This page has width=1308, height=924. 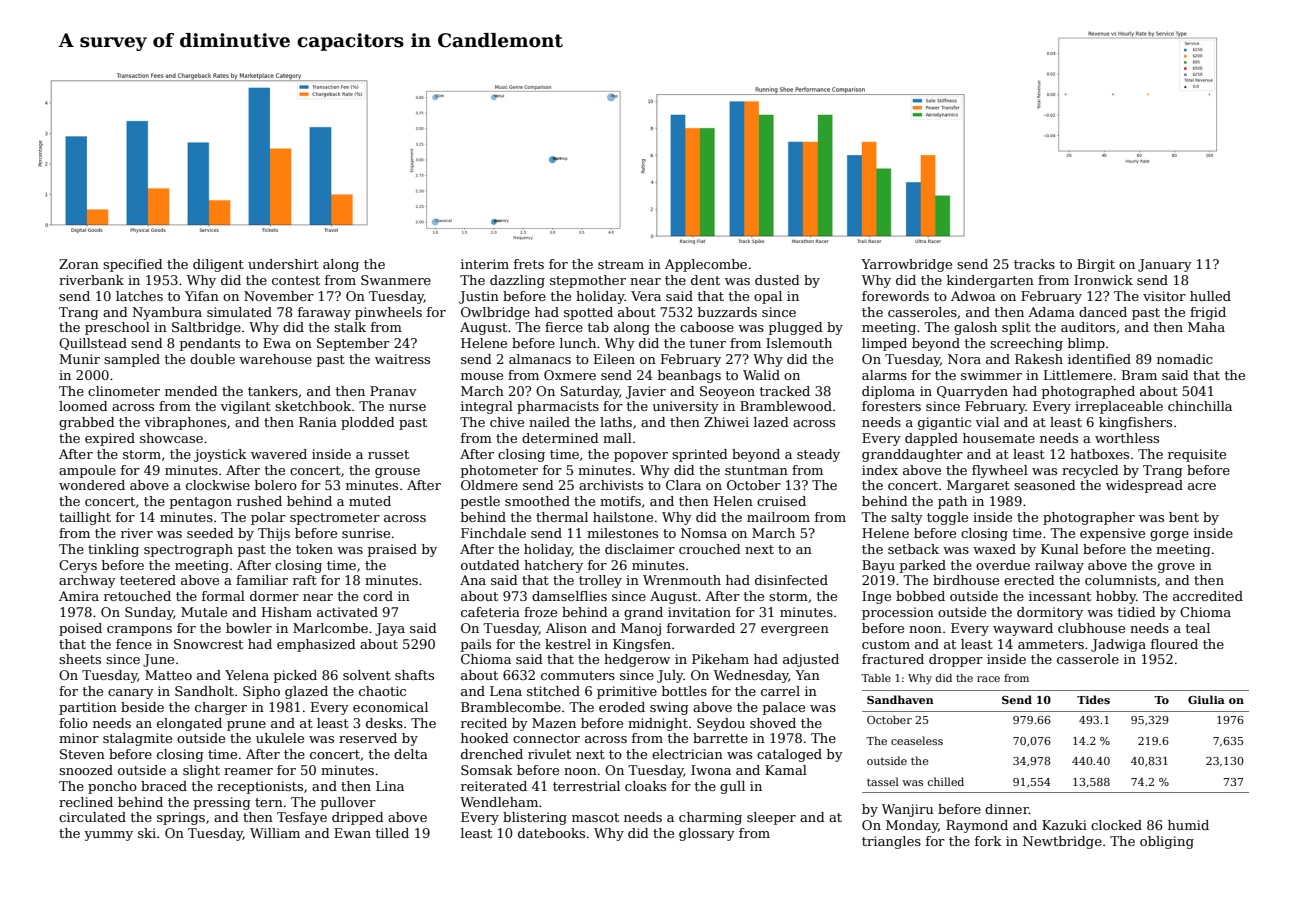 What do you see at coordinates (218, 485) in the page?
I see `clockwise` at bounding box center [218, 485].
